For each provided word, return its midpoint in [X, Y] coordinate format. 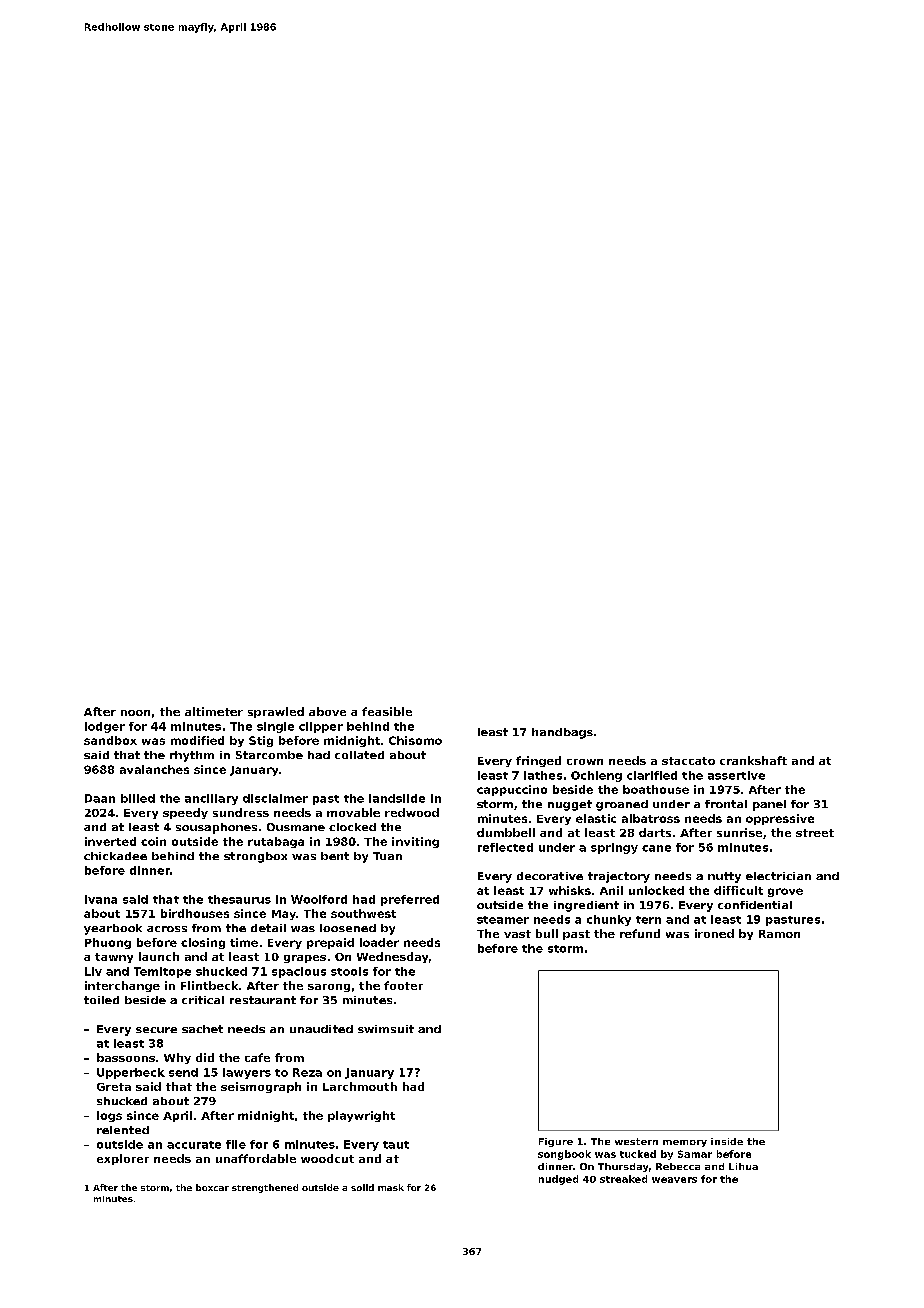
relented [123, 1130]
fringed [538, 761]
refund [640, 933]
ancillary [211, 799]
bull [547, 933]
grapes [305, 959]
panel [769, 805]
